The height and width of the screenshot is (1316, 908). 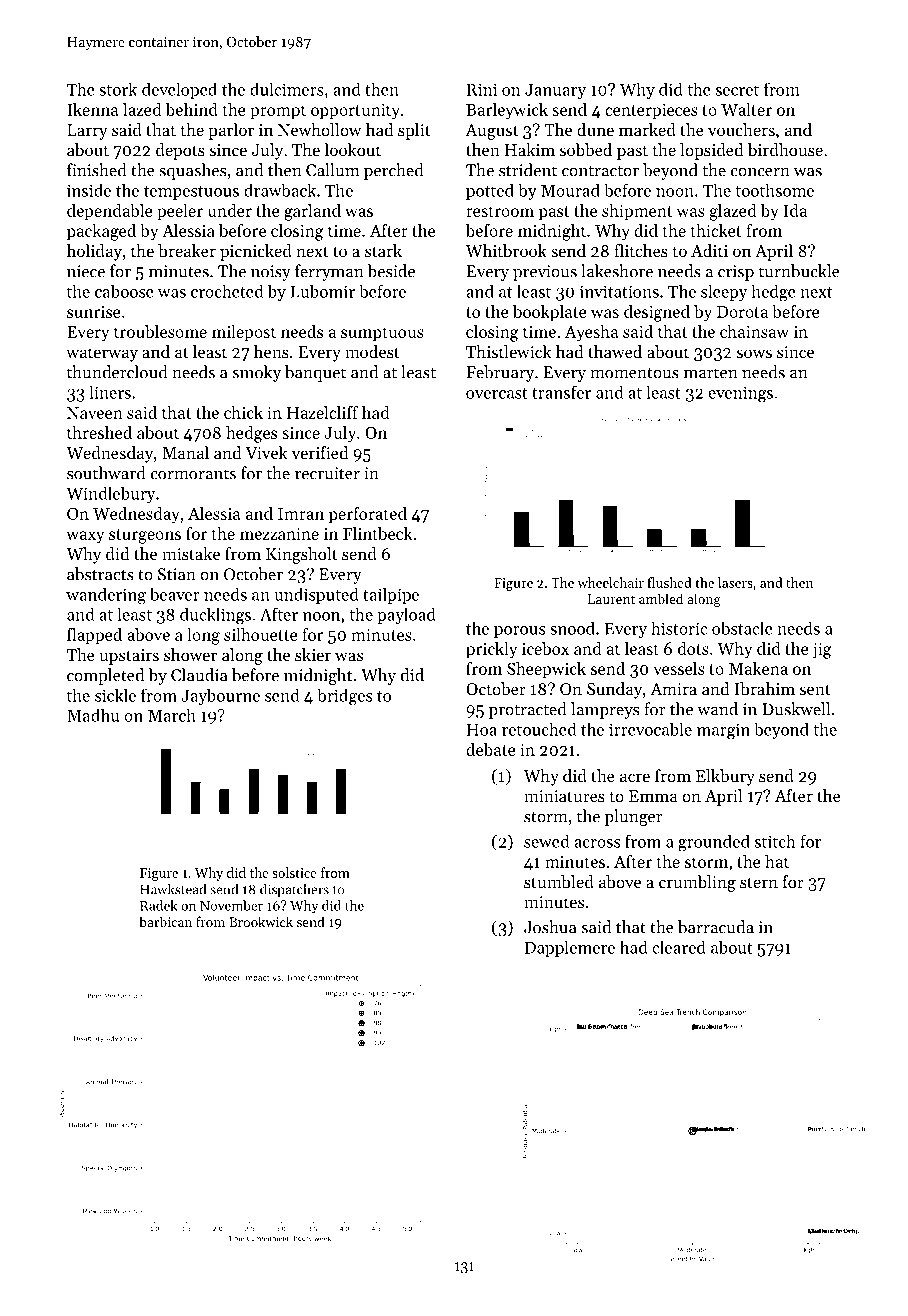 I want to click on payload, so click(x=406, y=615).
